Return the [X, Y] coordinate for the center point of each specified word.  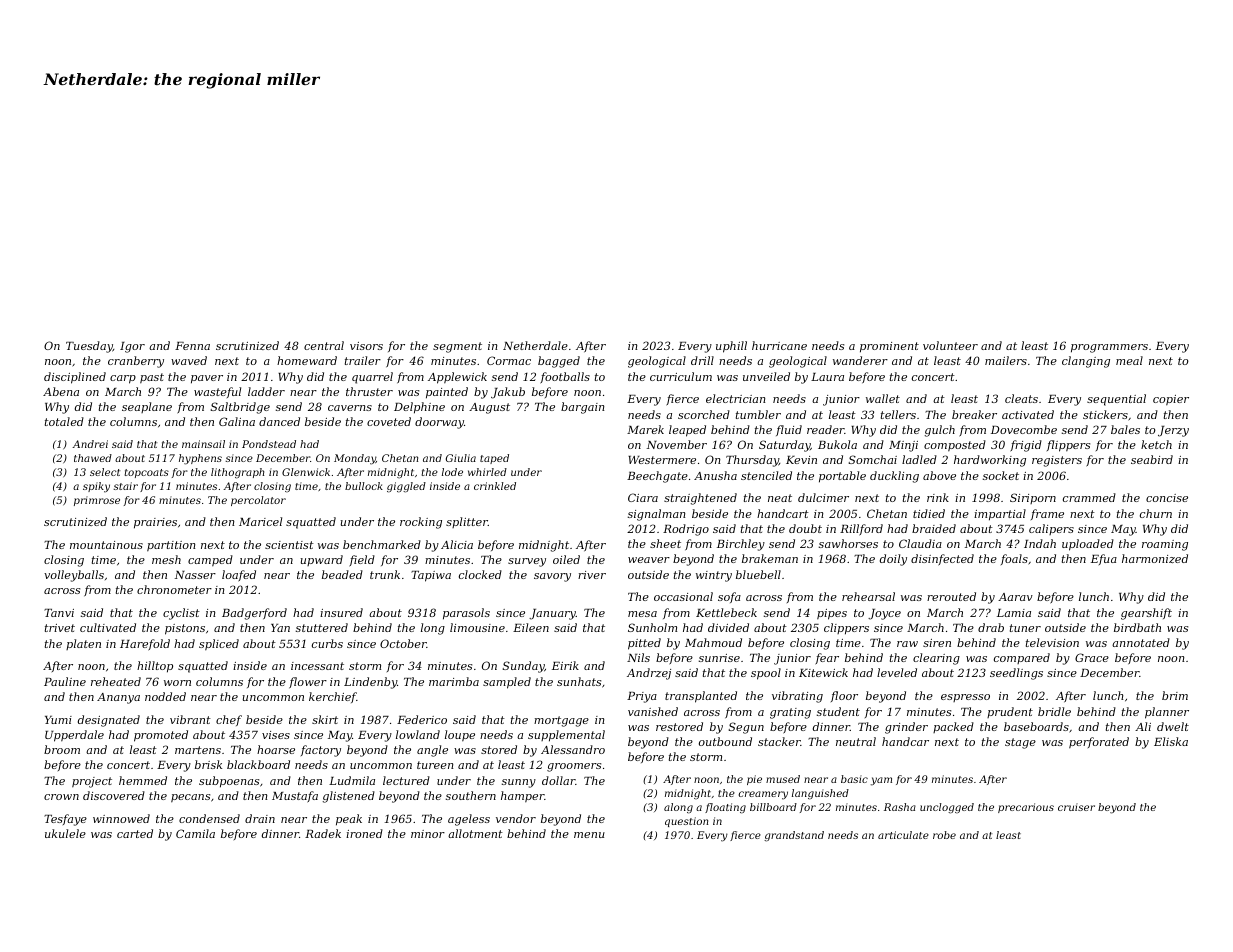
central [324, 345]
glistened [349, 797]
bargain [582, 408]
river [592, 575]
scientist [289, 545]
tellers [898, 414]
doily [893, 560]
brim [1175, 695]
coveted [389, 421]
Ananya [118, 698]
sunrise [719, 658]
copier [1171, 400]
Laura [827, 377]
